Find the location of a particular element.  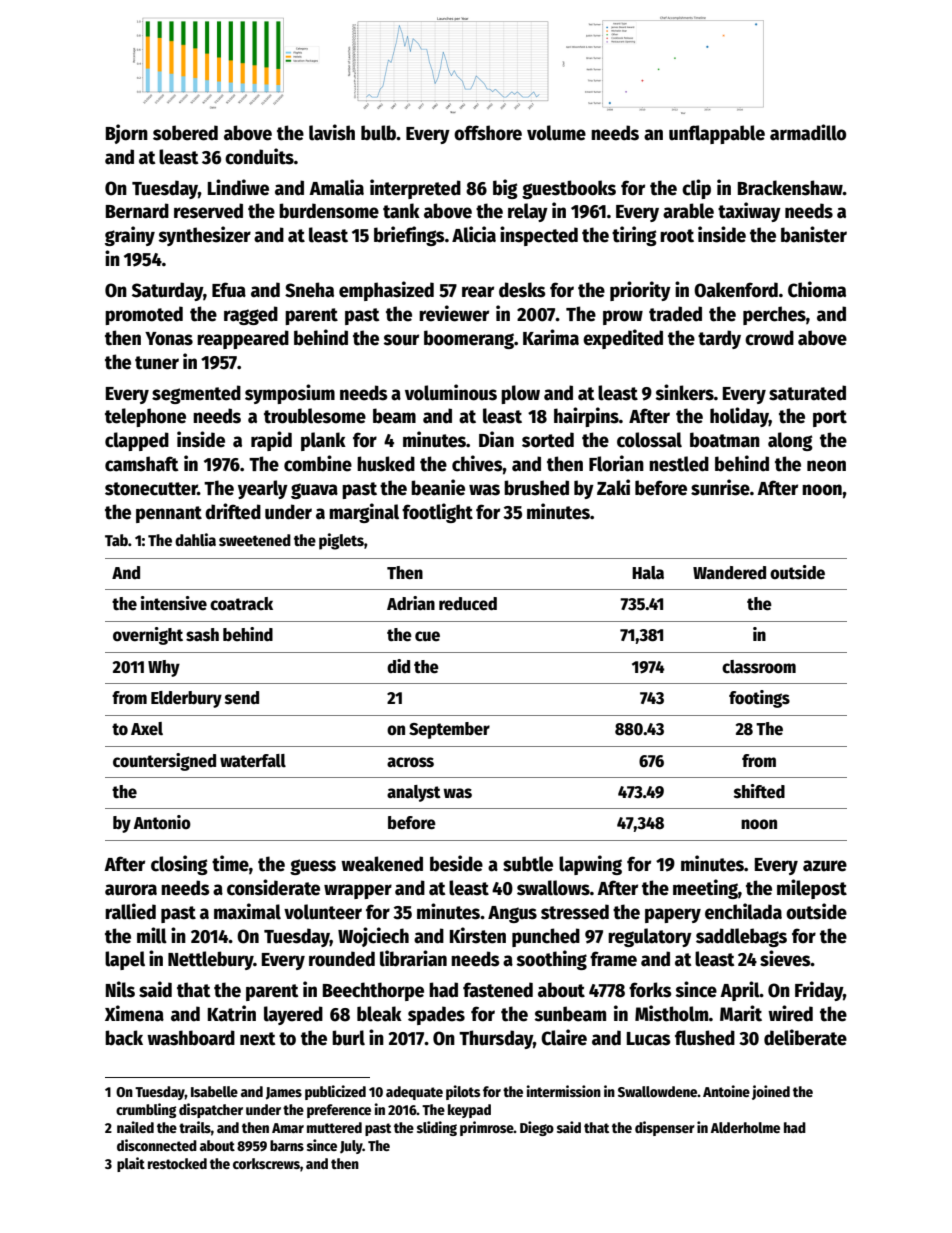

weakened is located at coordinates (382, 864).
